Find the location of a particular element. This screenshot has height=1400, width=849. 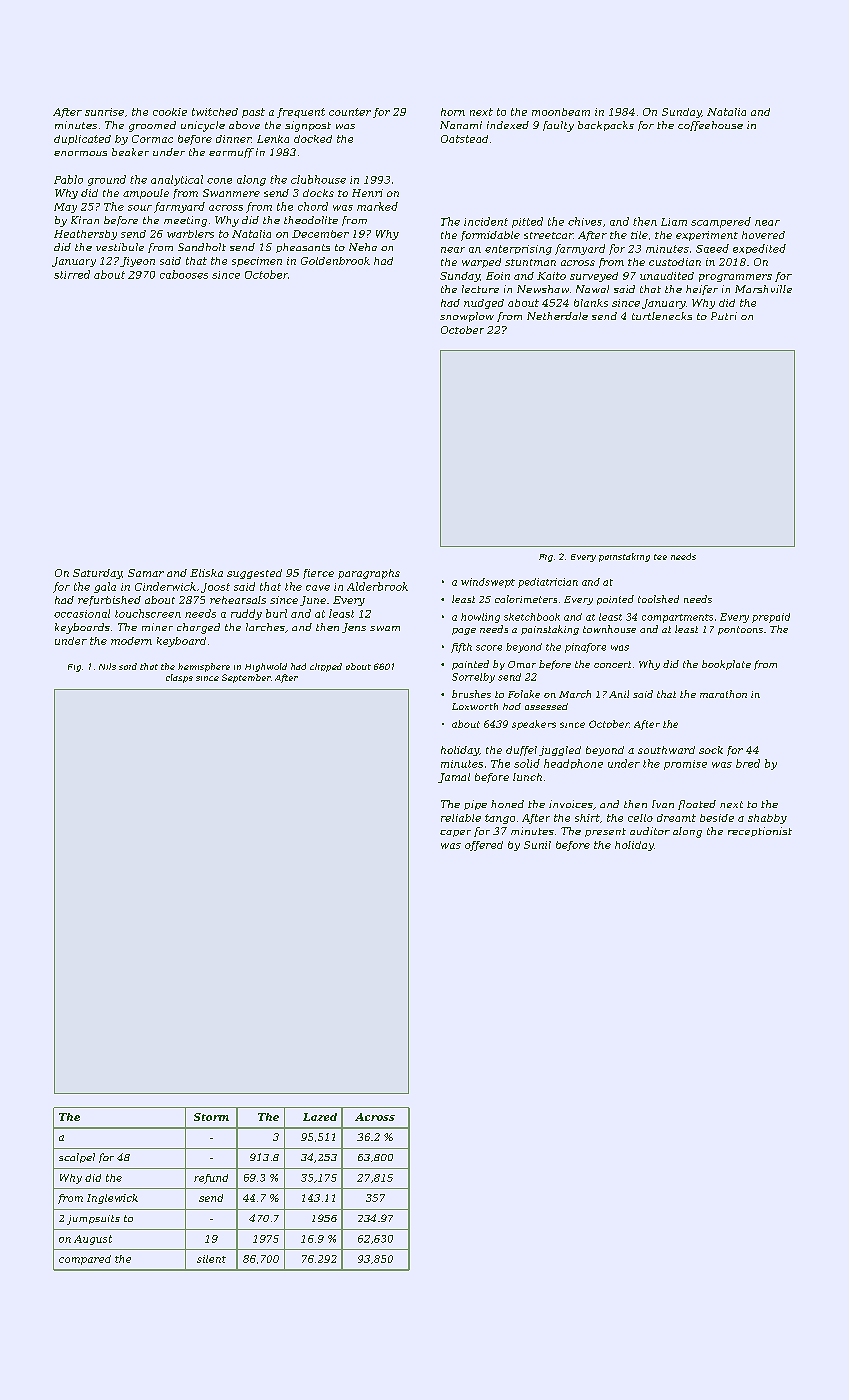

incident is located at coordinates (486, 221).
